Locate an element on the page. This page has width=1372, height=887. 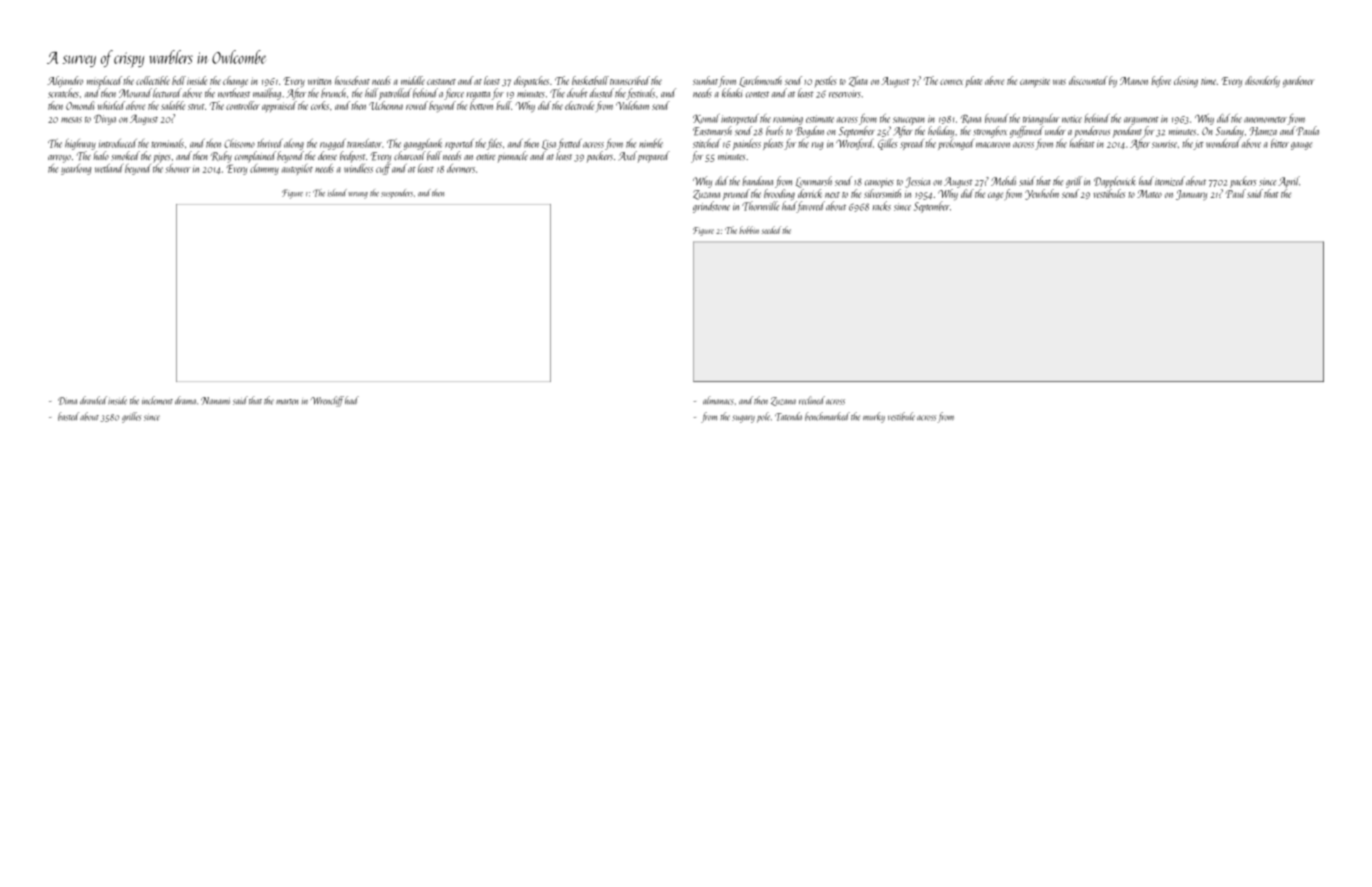
yearlong is located at coordinates (76, 169).
